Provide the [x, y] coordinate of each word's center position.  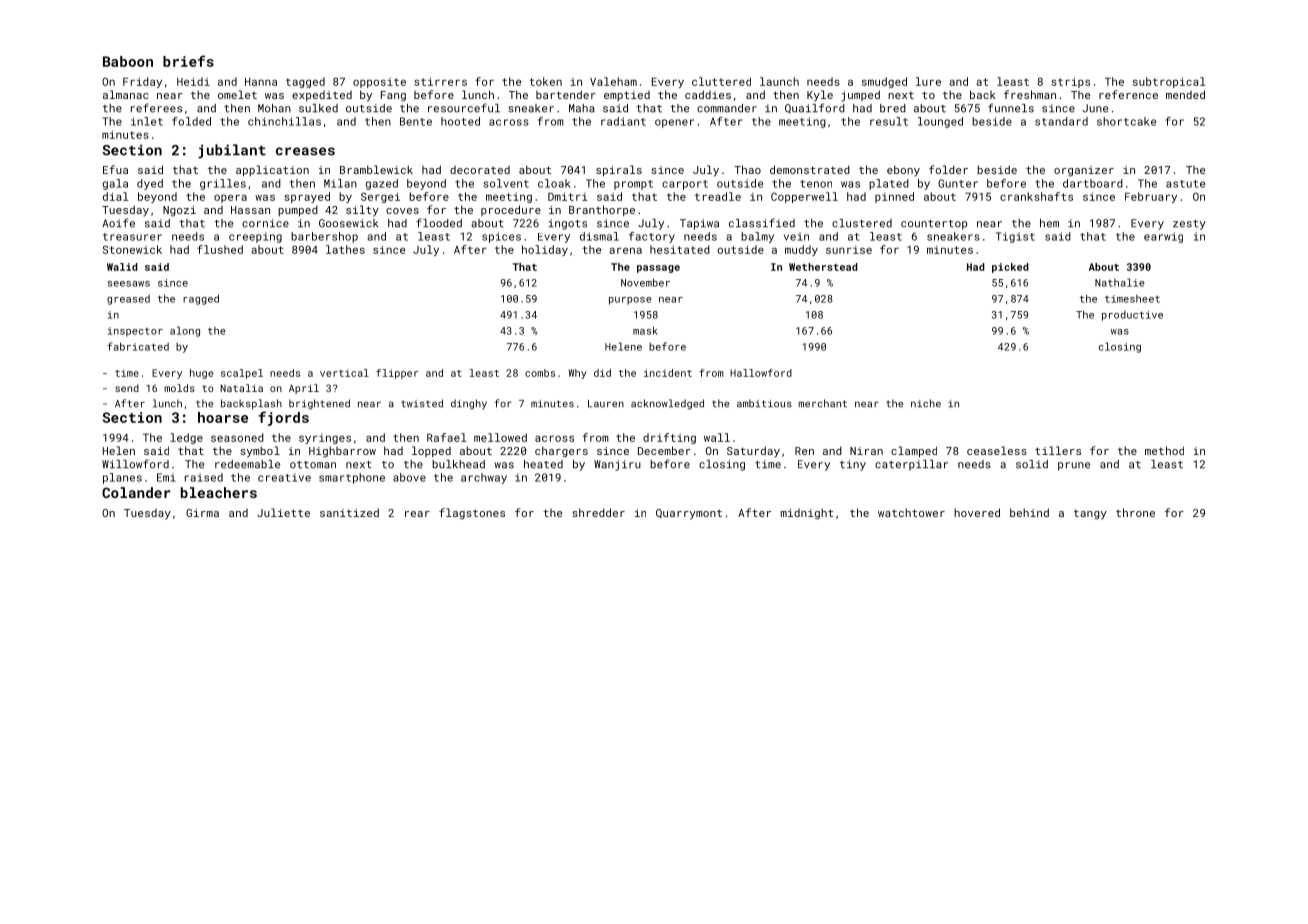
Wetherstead [823, 267]
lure [928, 81]
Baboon [128, 61]
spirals [619, 171]
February [1151, 197]
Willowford [135, 464]
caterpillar [911, 465]
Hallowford [761, 373]
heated [543, 464]
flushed [220, 249]
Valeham [613, 81]
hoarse [223, 417]
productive [1132, 316]
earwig [1163, 237]
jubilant [232, 151]
